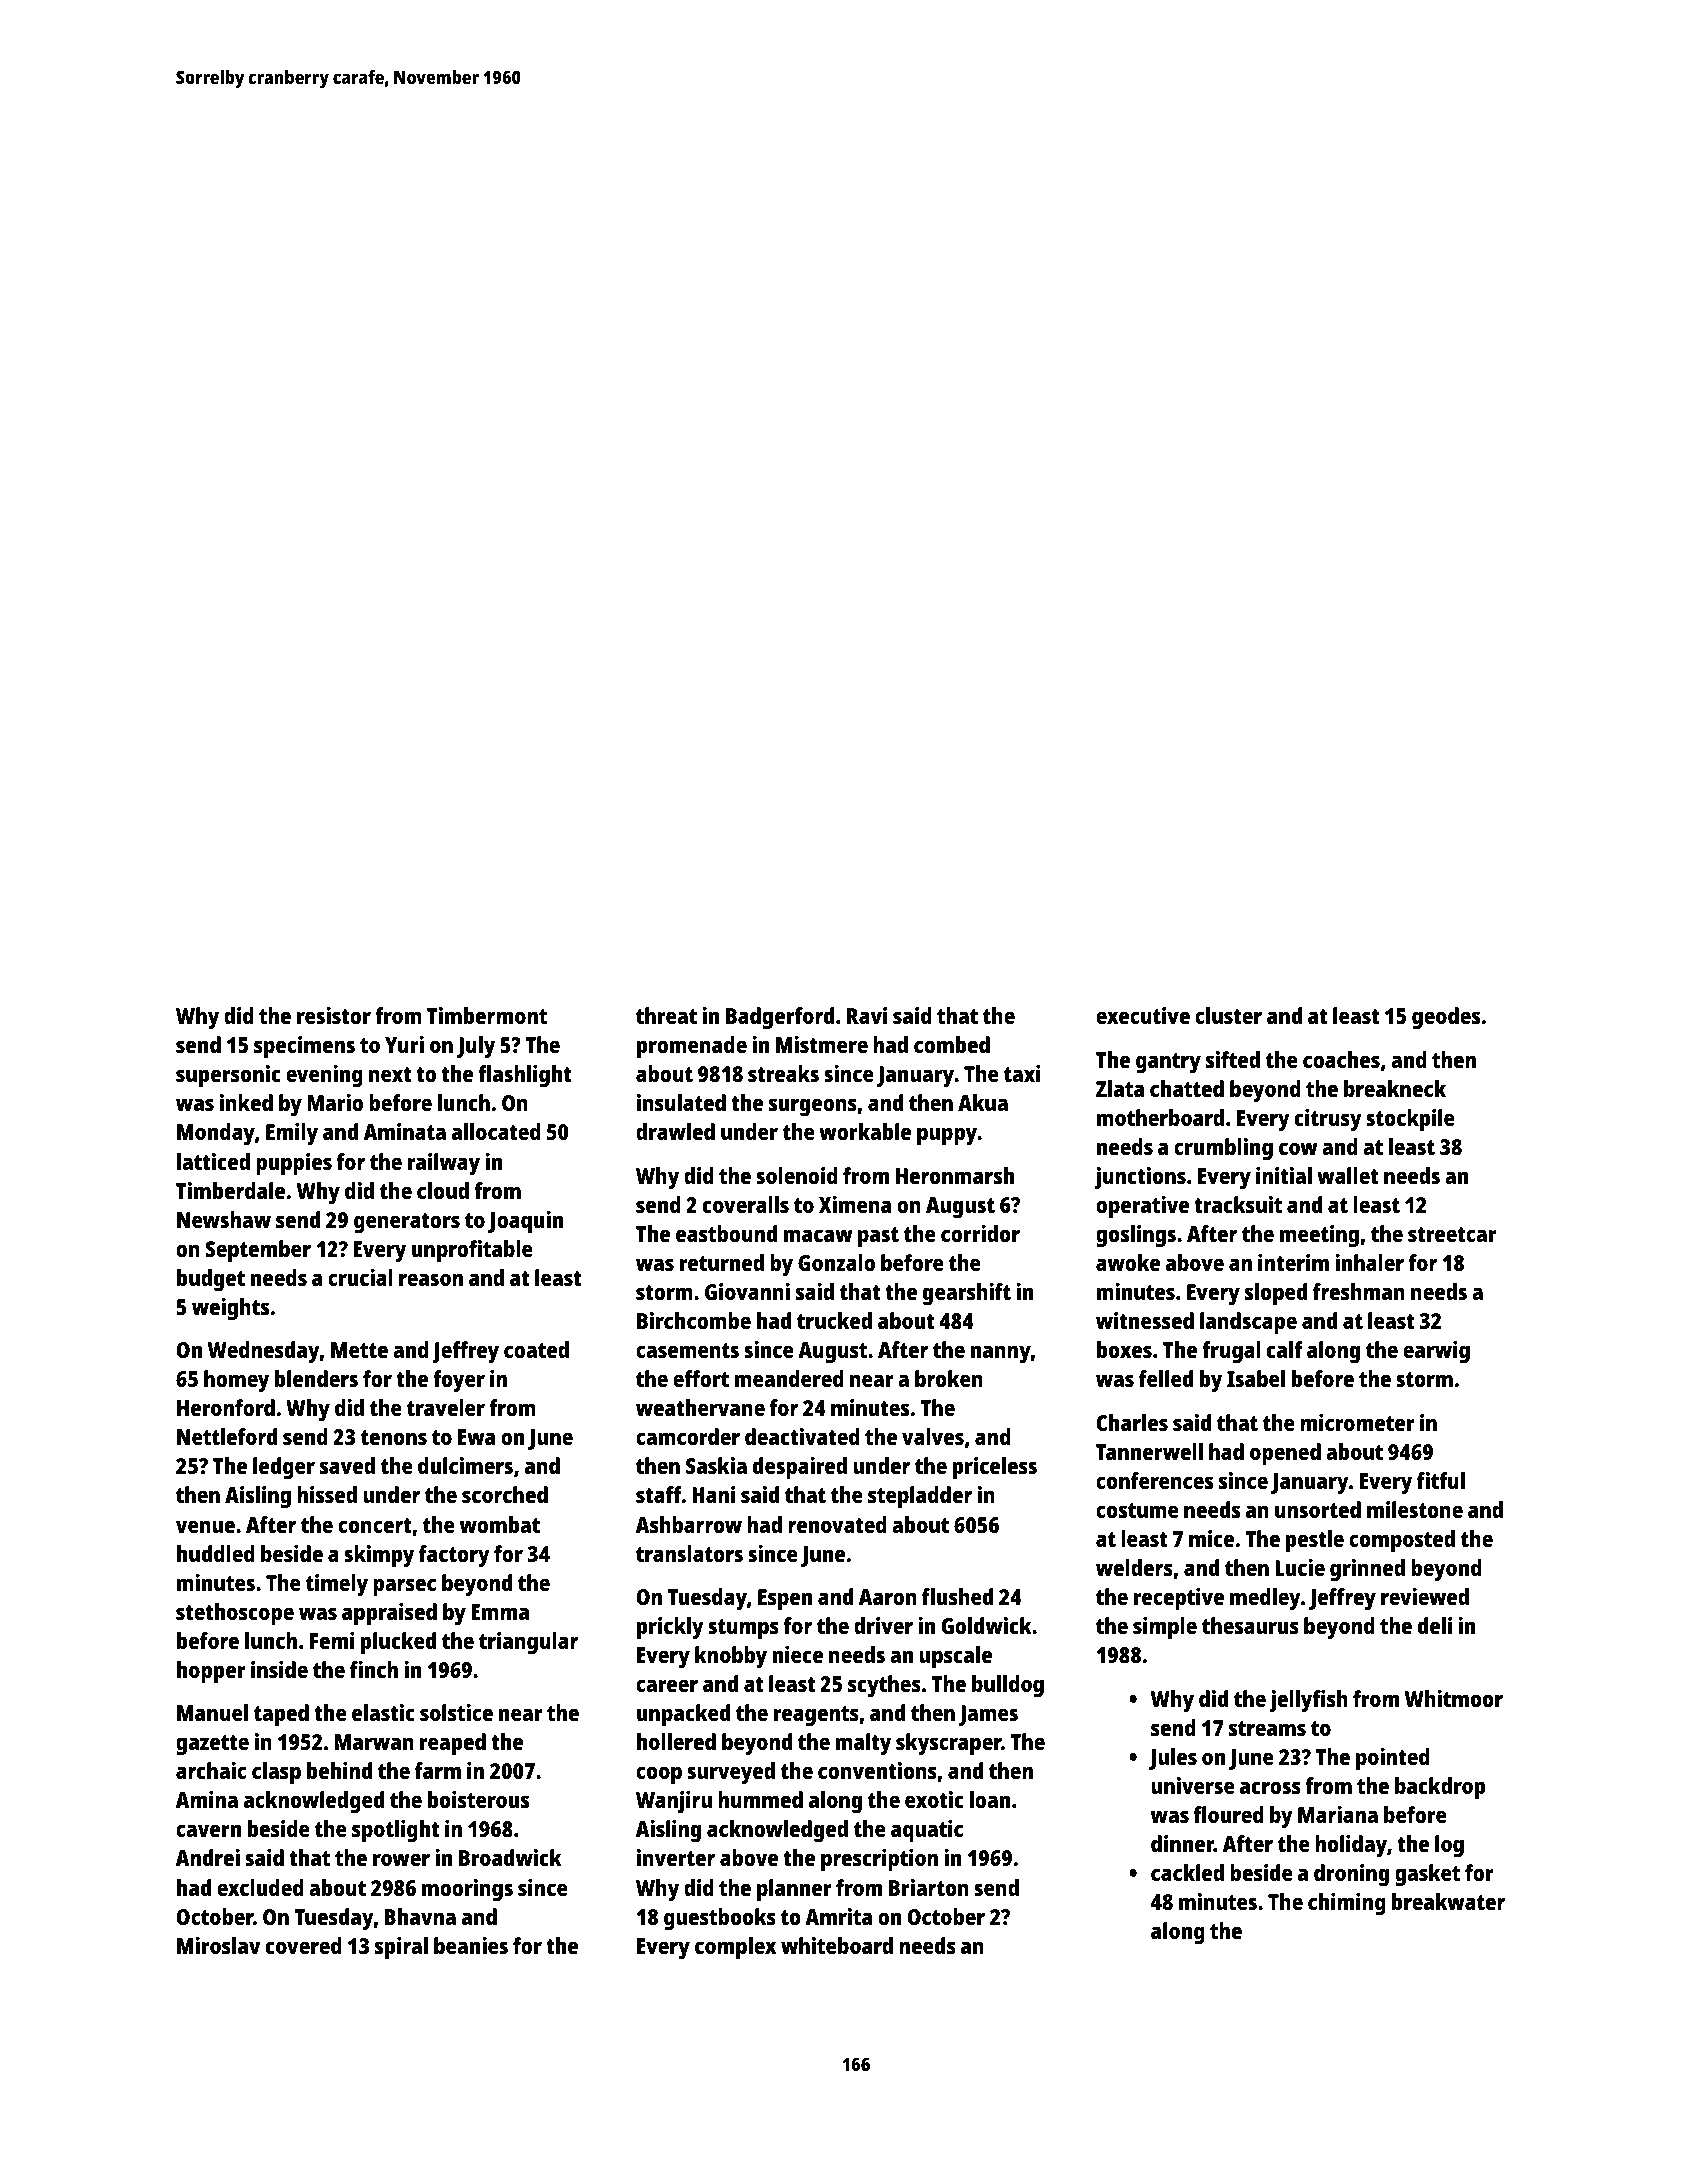 The height and width of the screenshot is (2178, 1683). What do you see at coordinates (496, 1131) in the screenshot?
I see `allocated` at bounding box center [496, 1131].
